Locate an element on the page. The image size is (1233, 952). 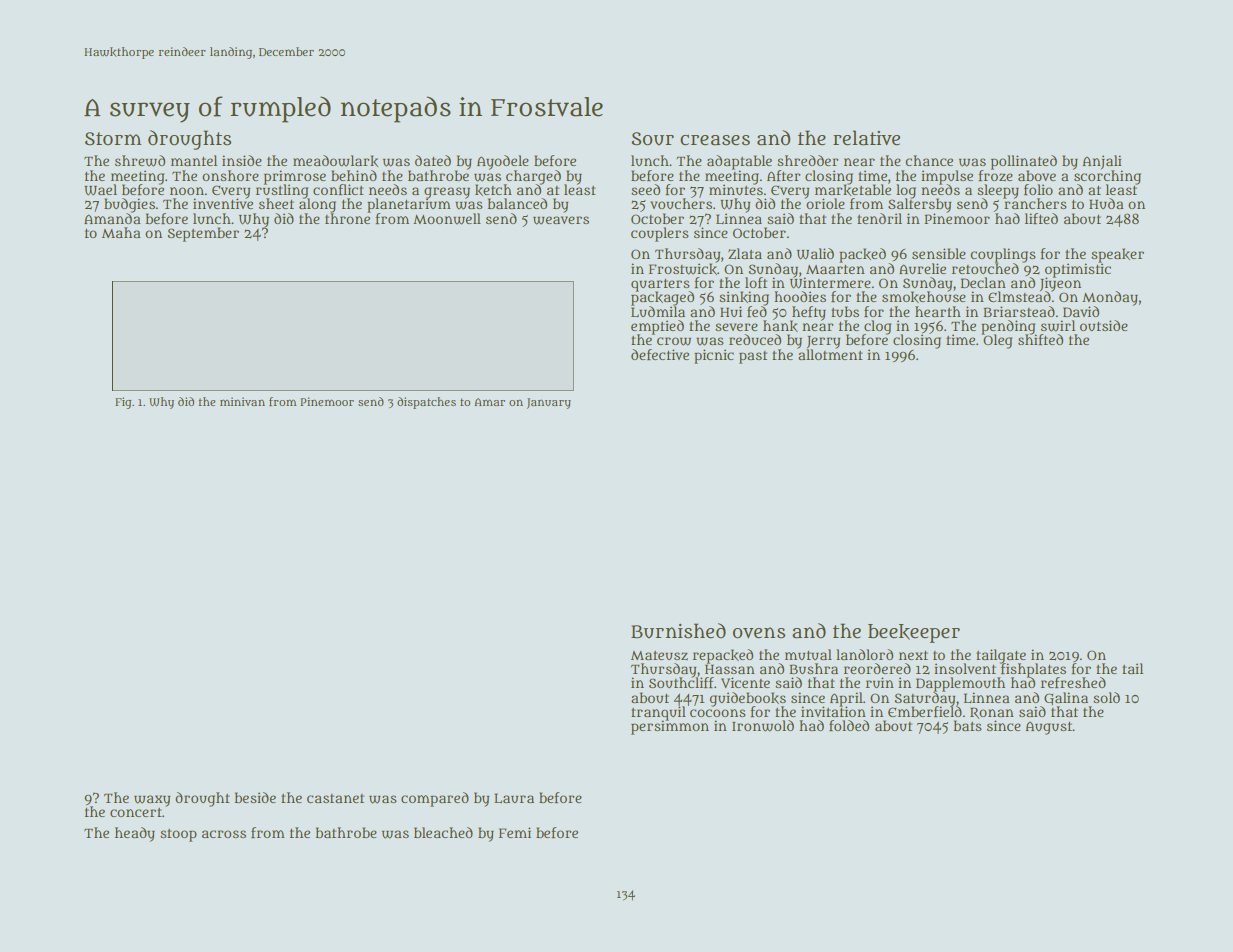
pollinated is located at coordinates (1024, 162).
